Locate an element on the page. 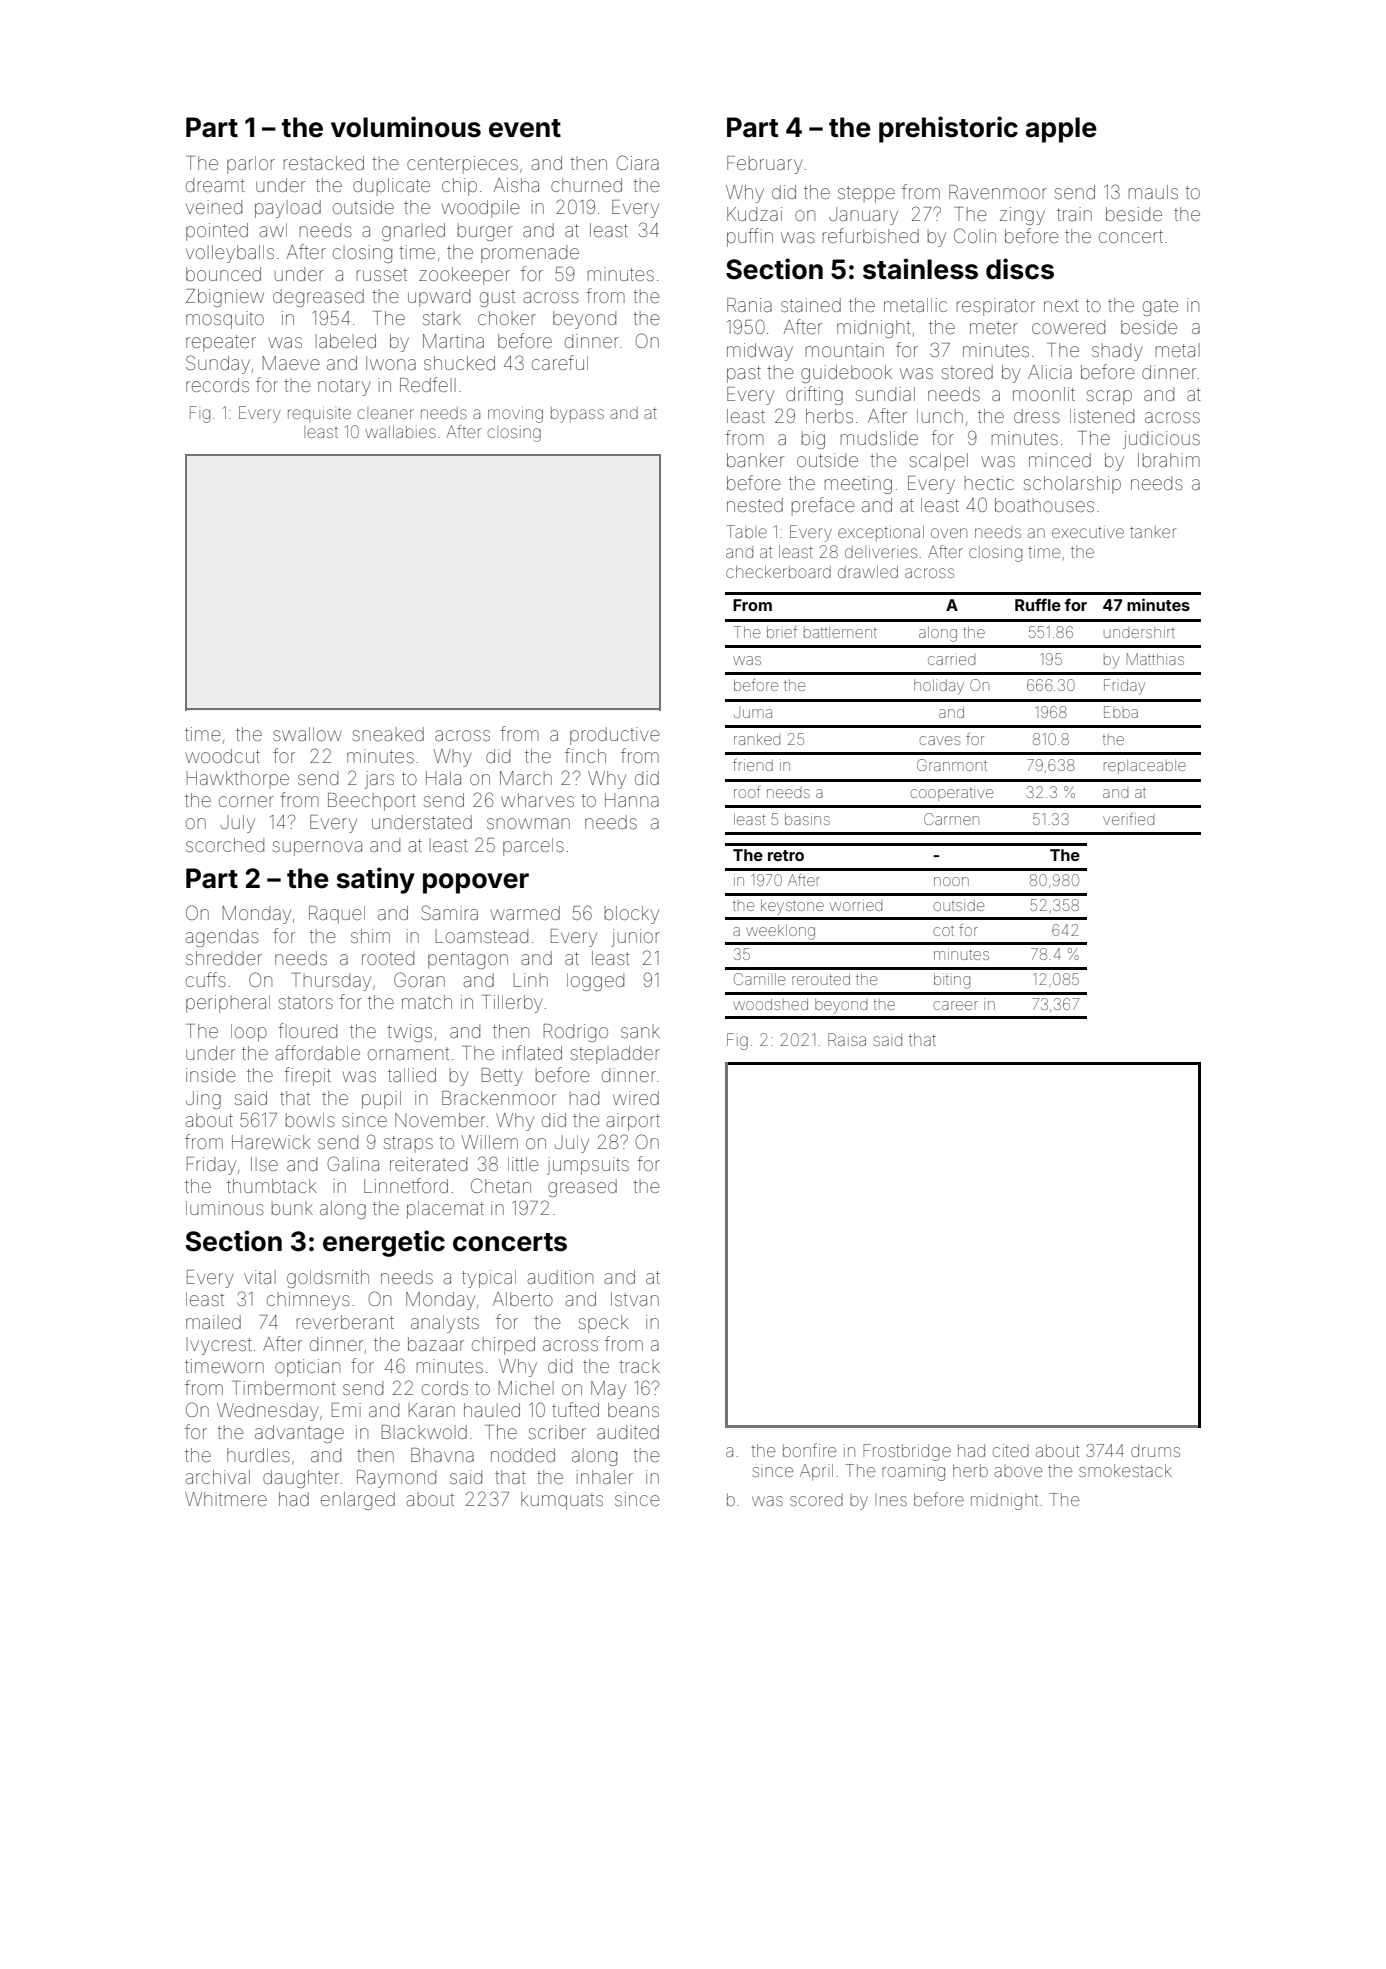  enlarged is located at coordinates (358, 1501).
